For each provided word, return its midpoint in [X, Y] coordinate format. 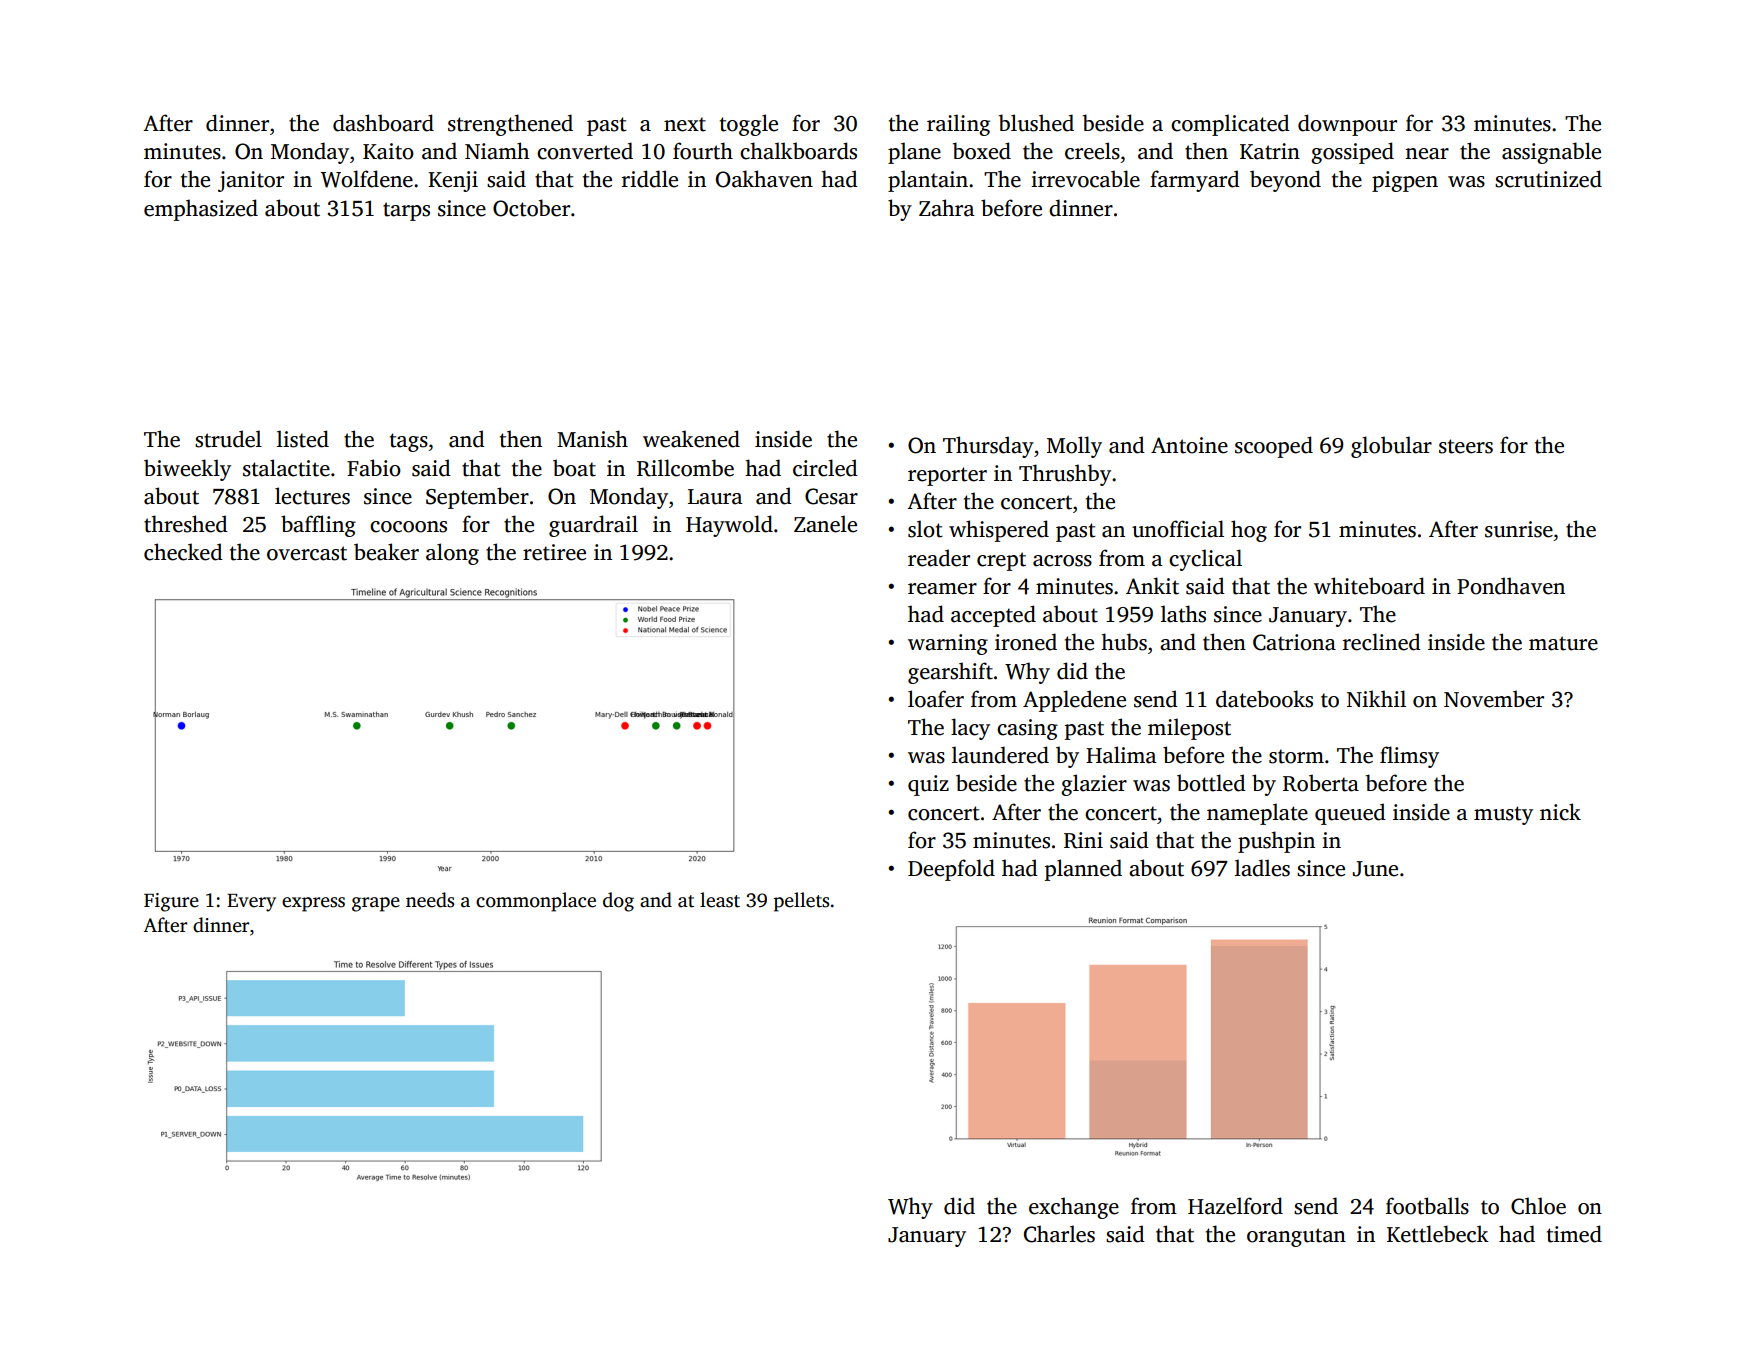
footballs [1427, 1206]
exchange [1074, 1208]
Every [251, 903]
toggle [749, 125]
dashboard [383, 123]
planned [1083, 870]
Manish [592, 439]
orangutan [1296, 1237]
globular [1391, 447]
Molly [1074, 447]
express [313, 904]
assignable [1551, 153]
